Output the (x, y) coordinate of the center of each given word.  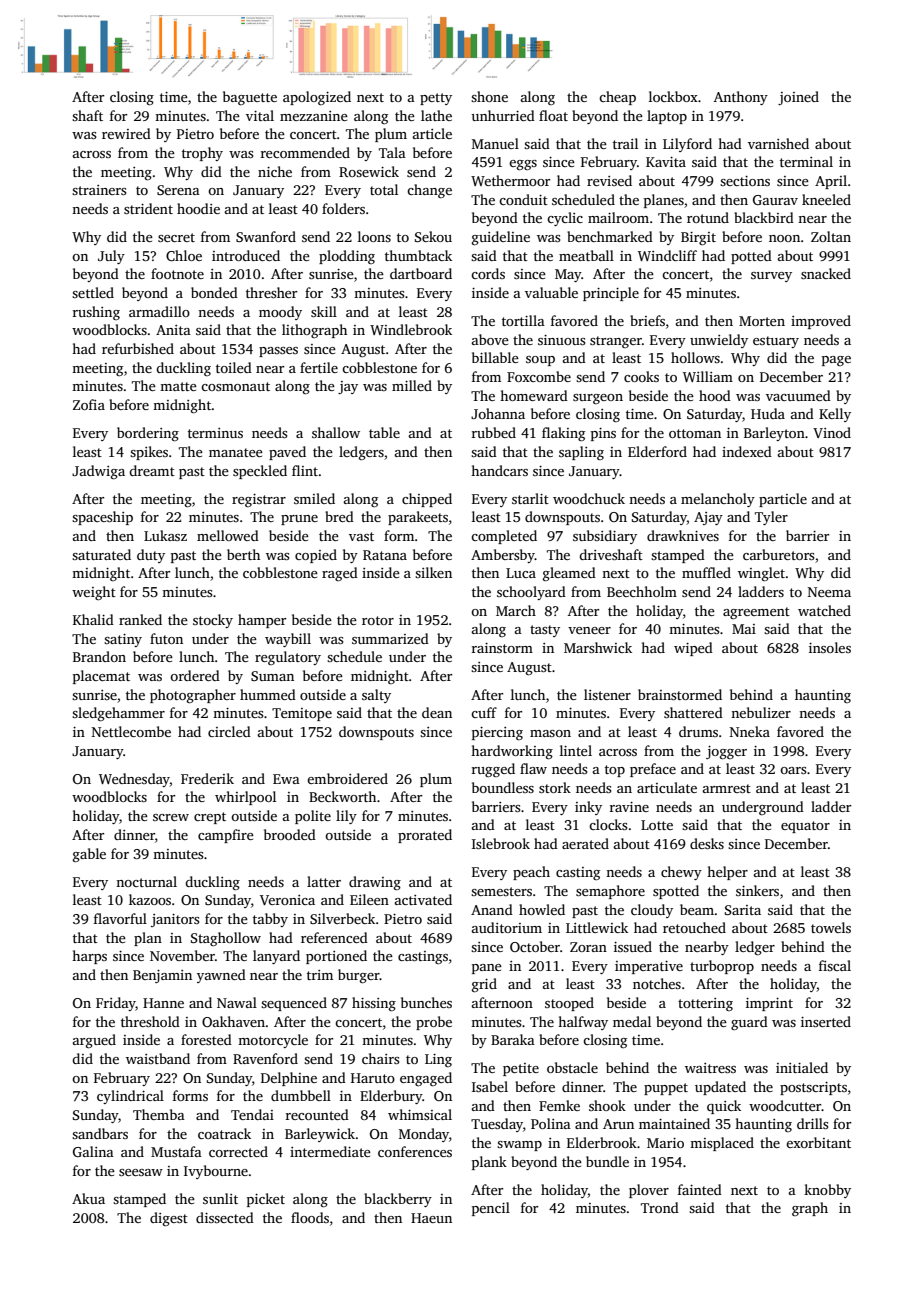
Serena (178, 190)
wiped (693, 649)
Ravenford (265, 1058)
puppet (666, 1089)
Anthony (741, 98)
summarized (390, 638)
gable (89, 855)
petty (436, 99)
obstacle (572, 1067)
